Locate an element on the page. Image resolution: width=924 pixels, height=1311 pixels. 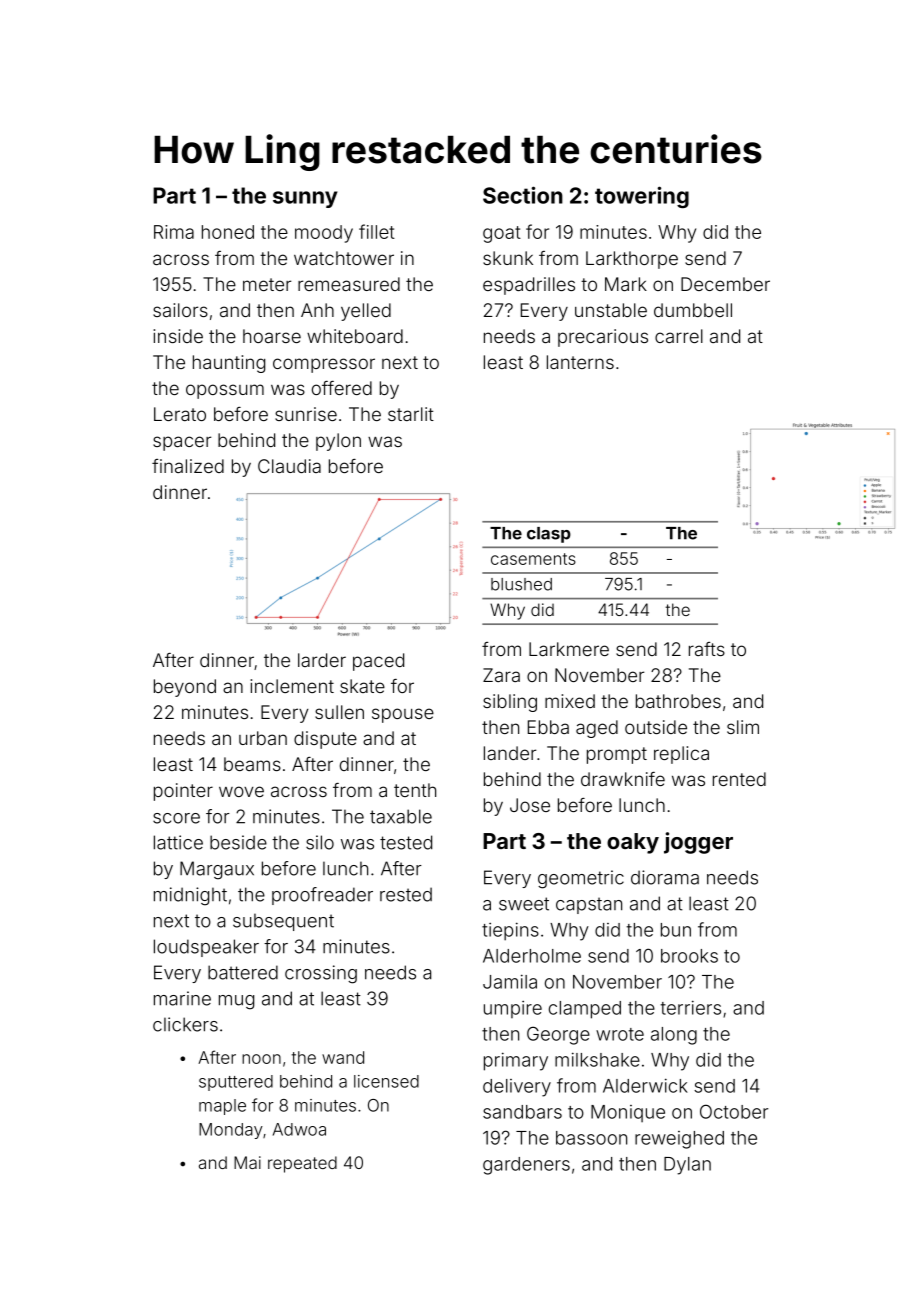
sputtered is located at coordinates (236, 1083).
